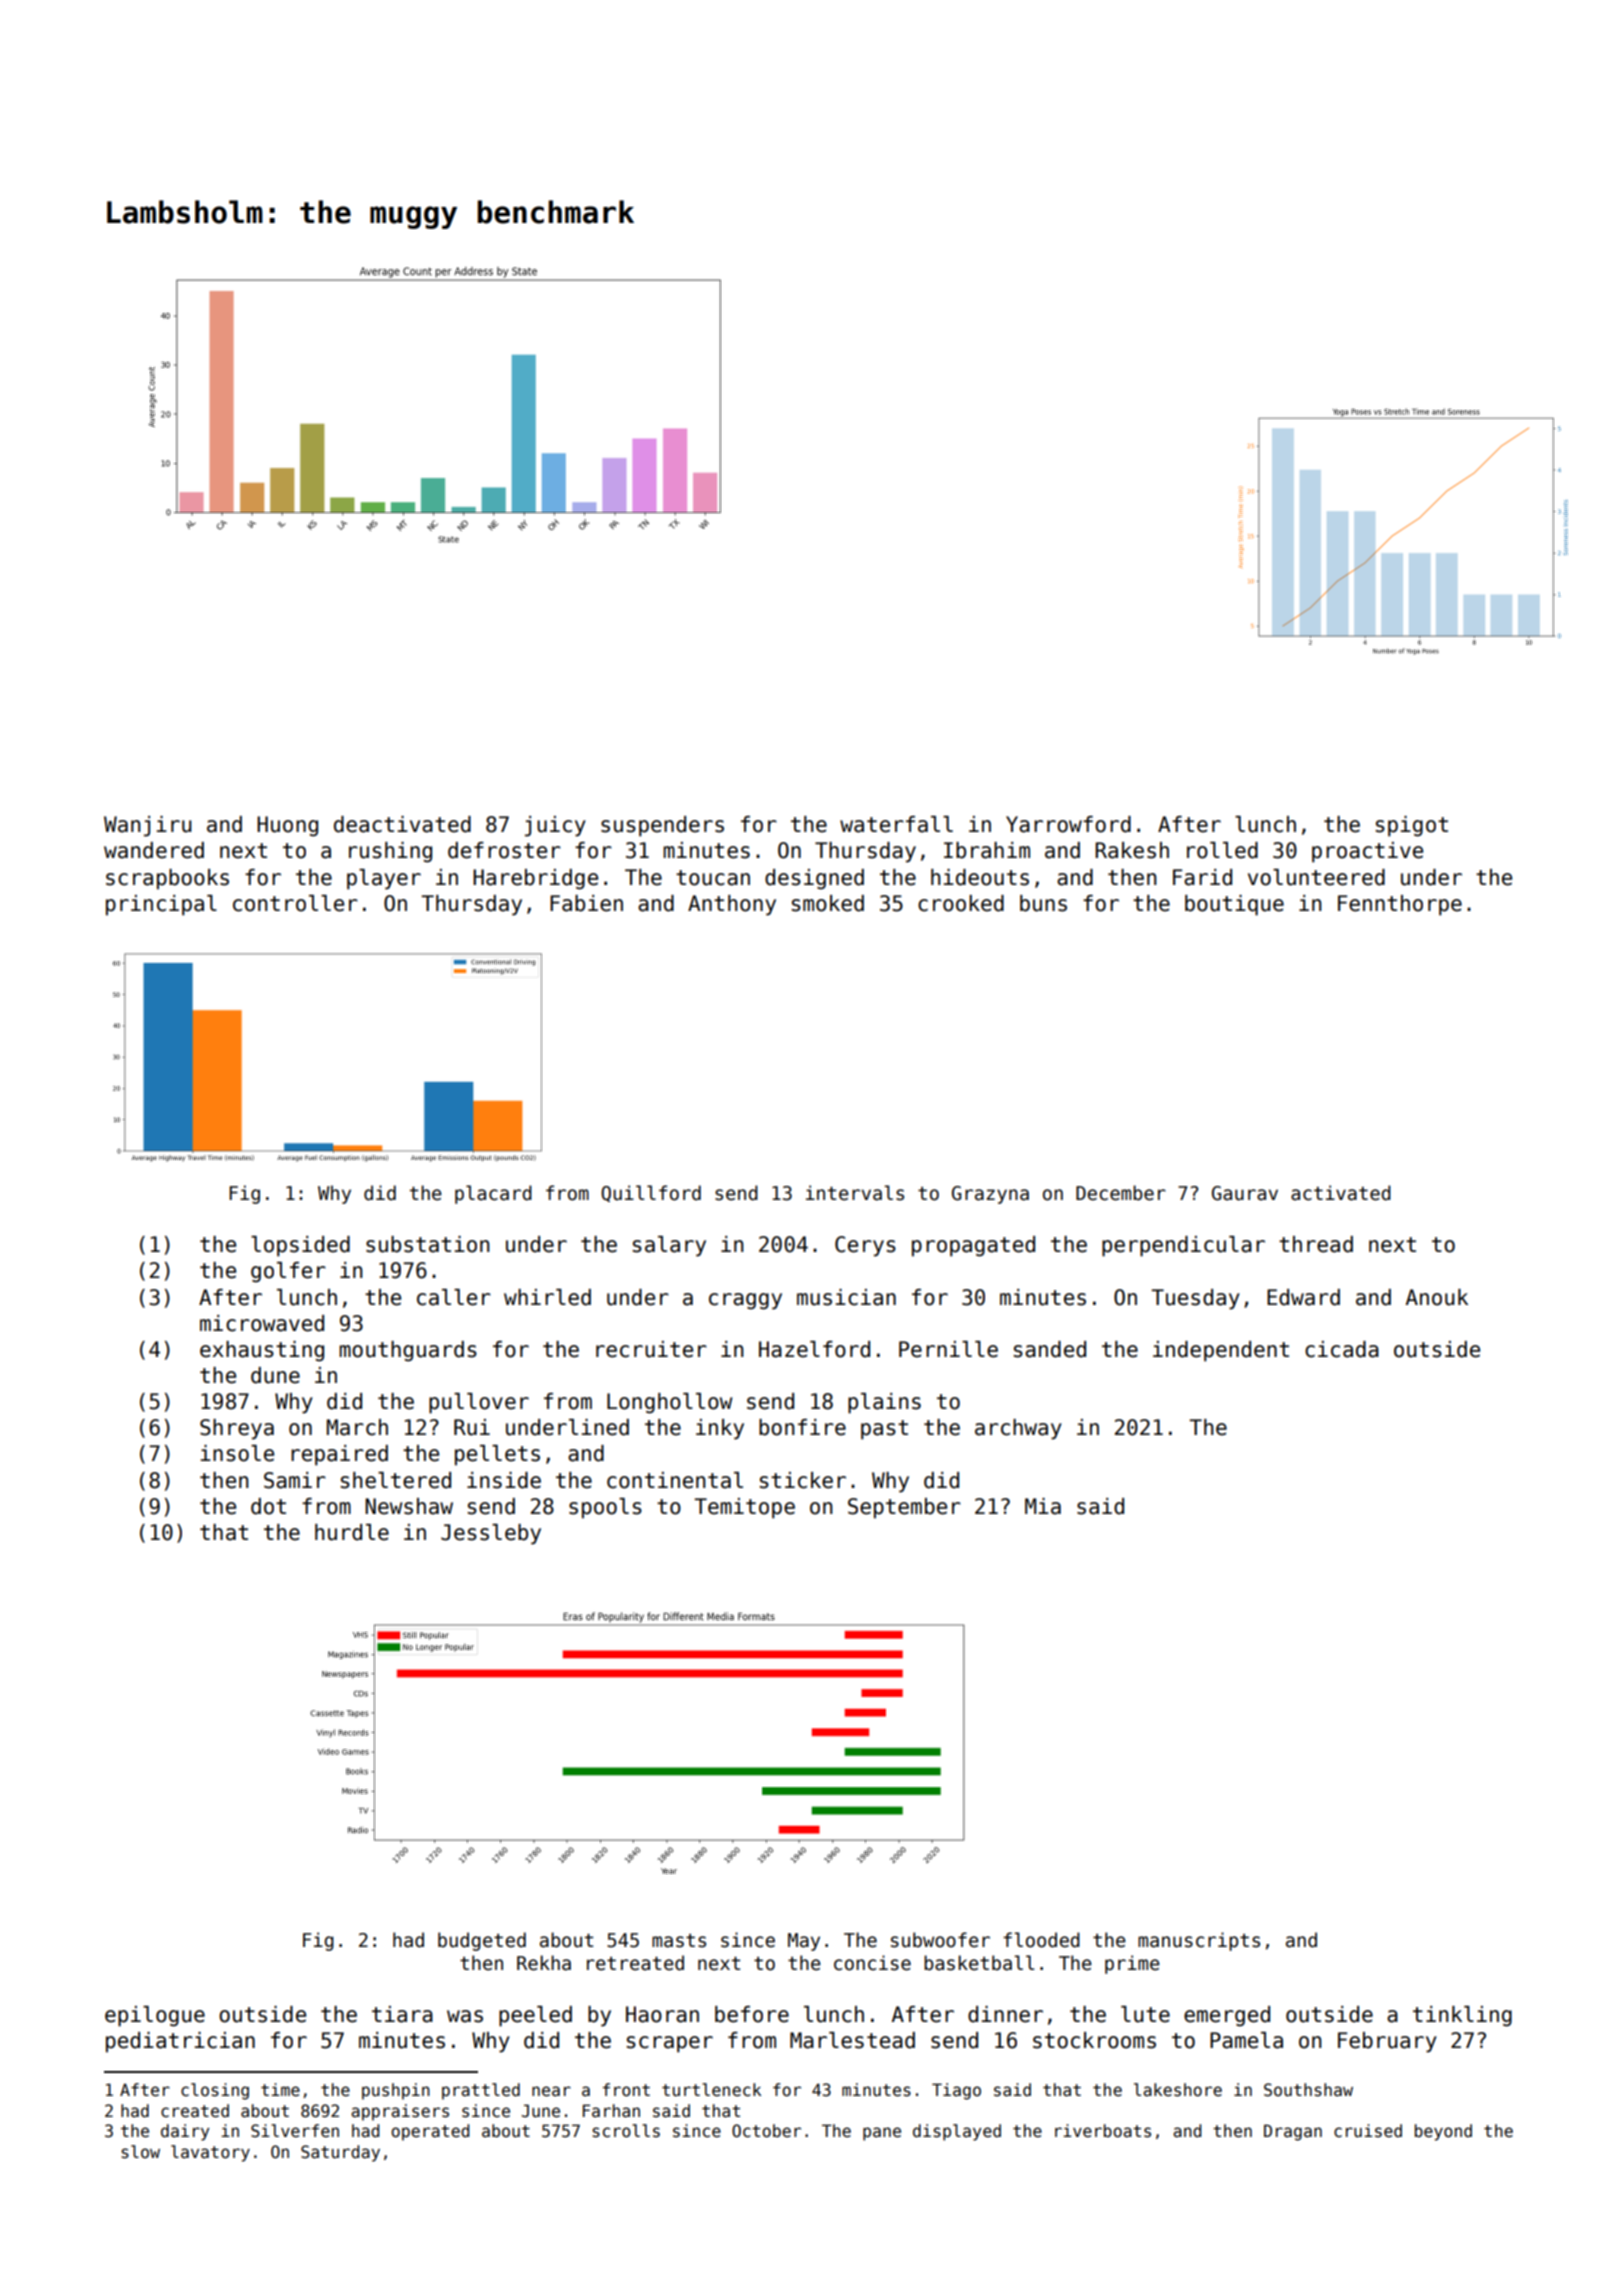 The height and width of the screenshot is (2292, 1620). I want to click on hurdle, so click(352, 1532).
